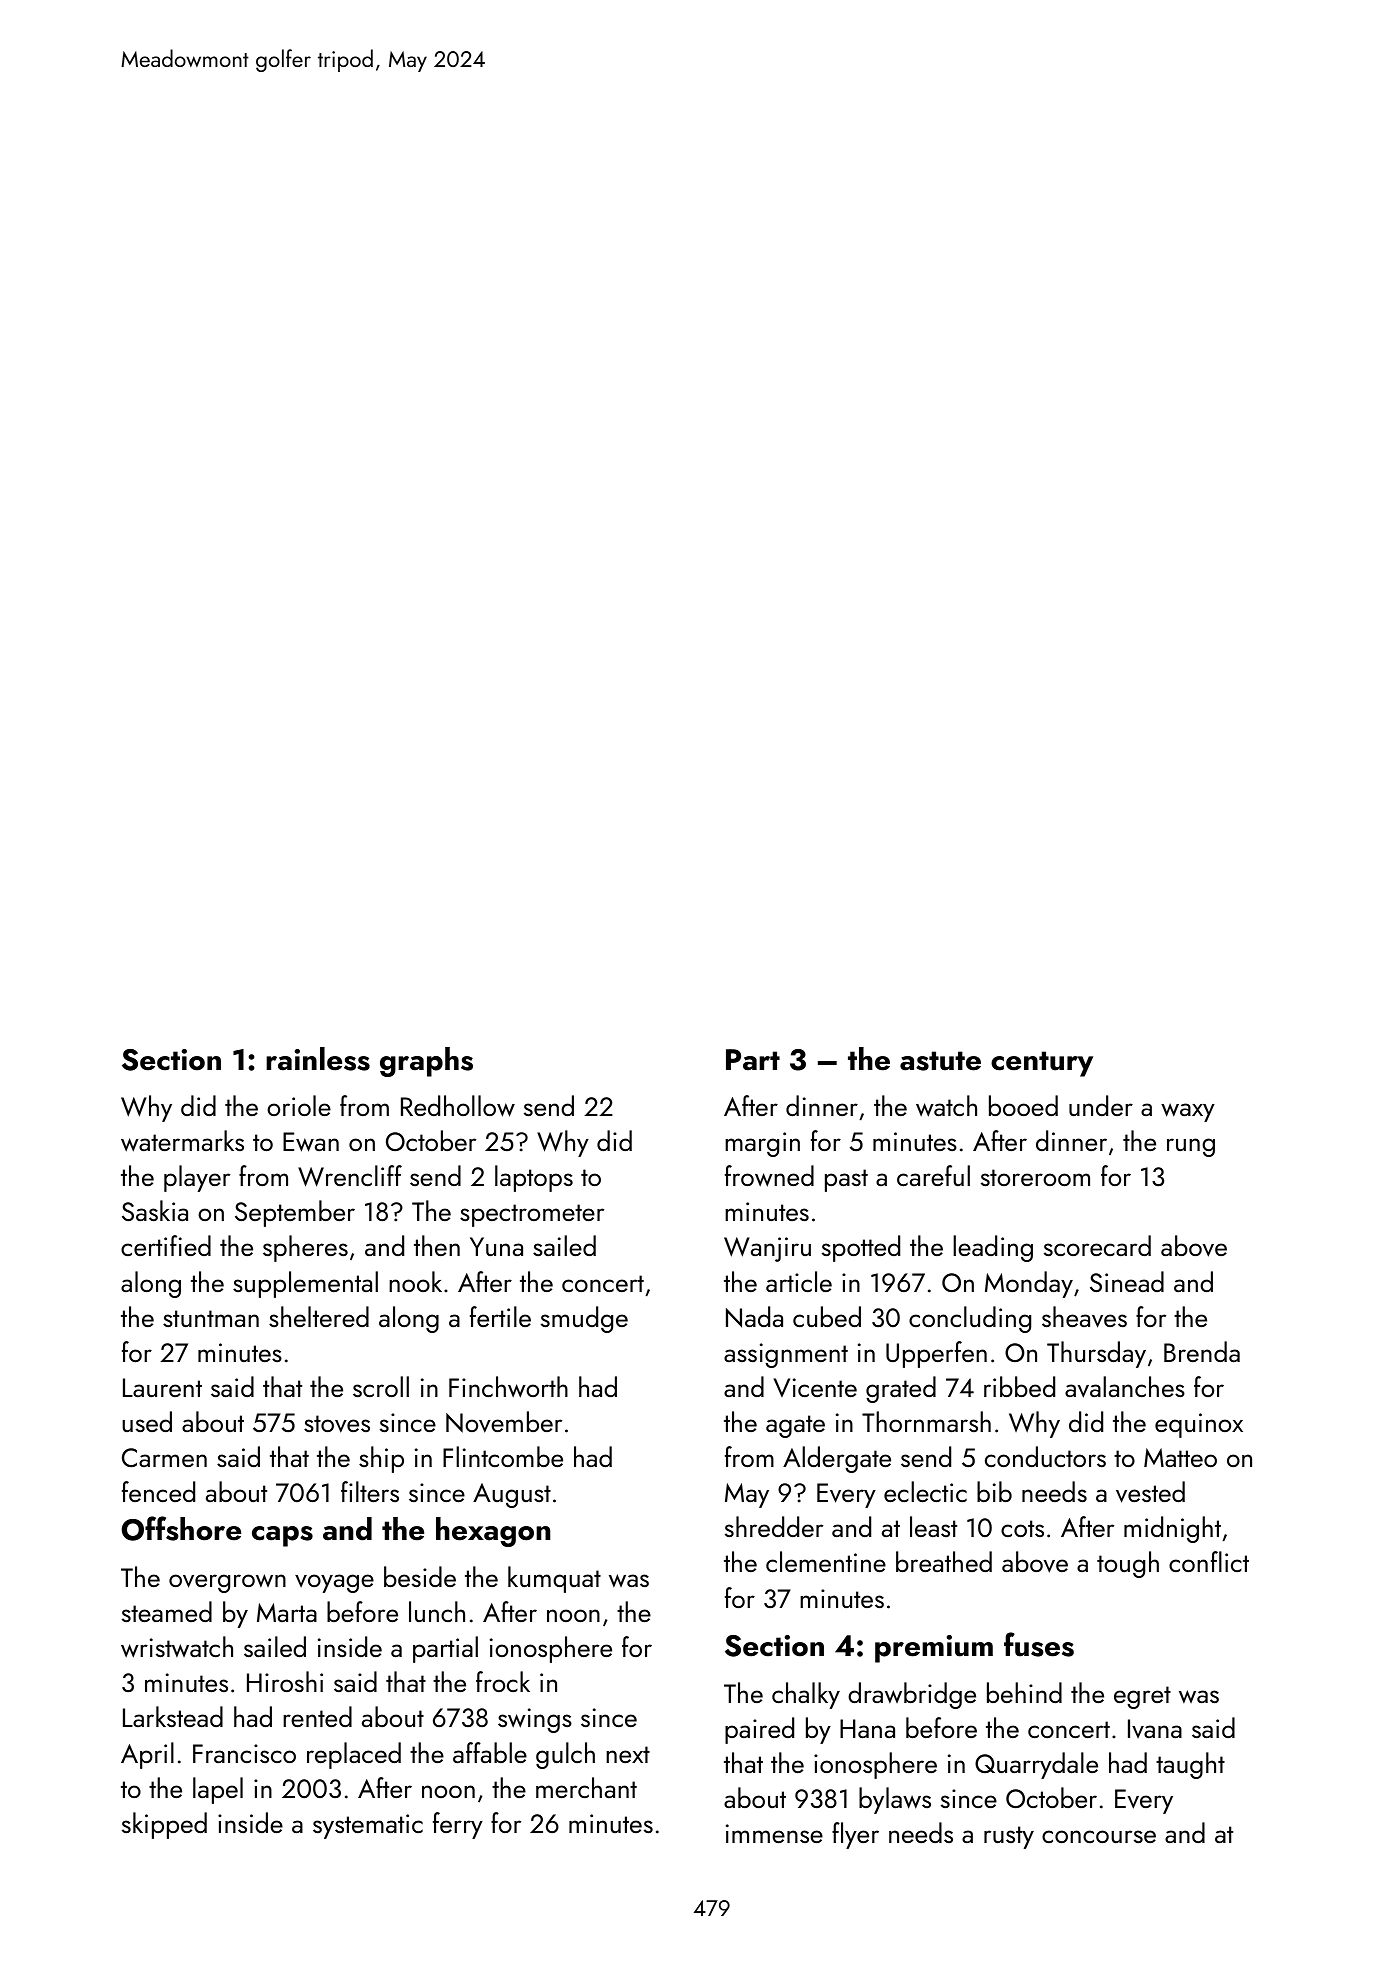 This screenshot has width=1386, height=1969. Describe the element at coordinates (493, 1532) in the screenshot. I see `hexagon` at that location.
